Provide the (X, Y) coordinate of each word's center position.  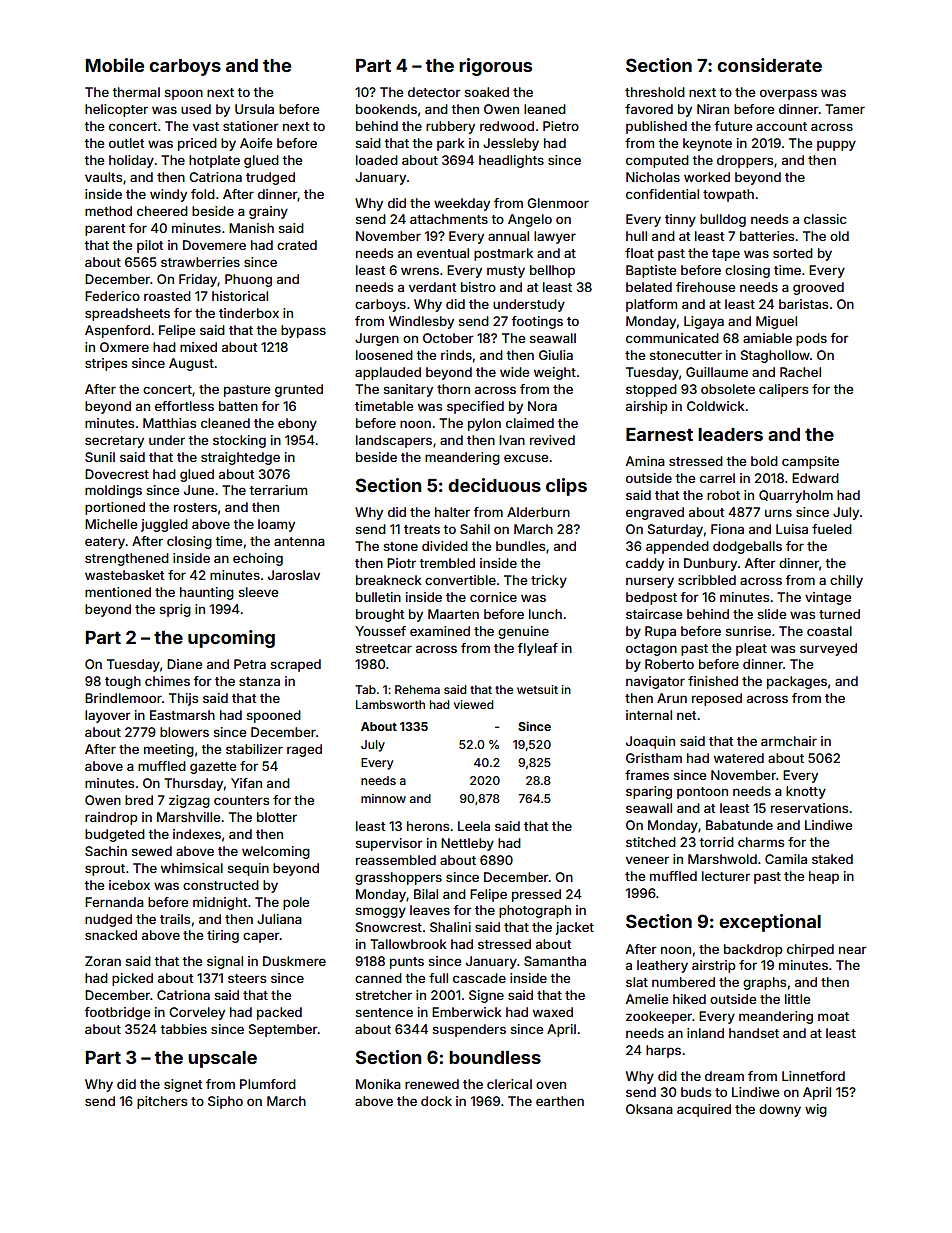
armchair (789, 741)
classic (825, 219)
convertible (460, 580)
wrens (420, 271)
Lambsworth (390, 704)
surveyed (828, 649)
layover (108, 716)
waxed (553, 1012)
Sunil (100, 457)
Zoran (103, 961)
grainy (268, 212)
